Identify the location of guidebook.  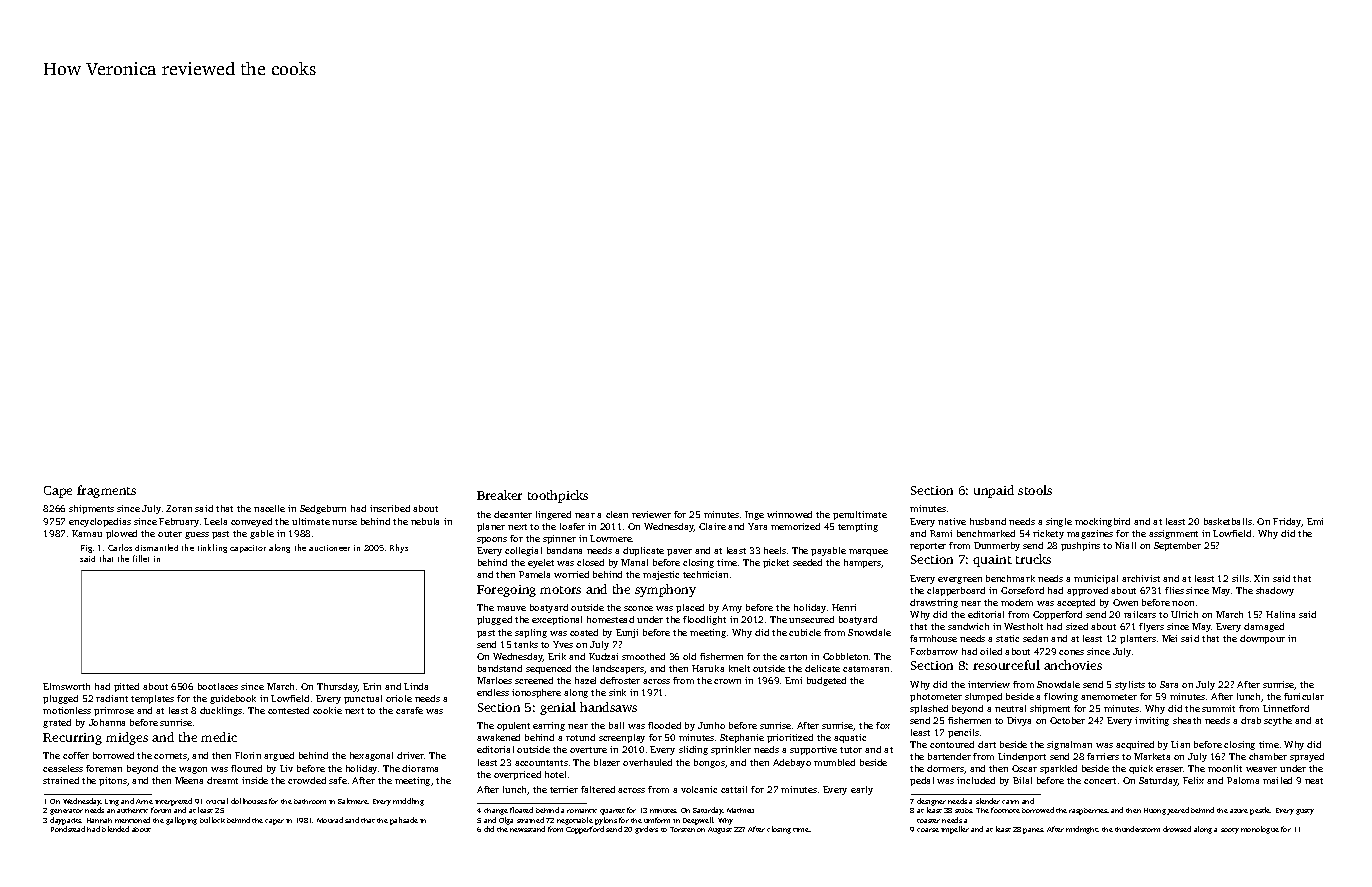
(233, 699).
